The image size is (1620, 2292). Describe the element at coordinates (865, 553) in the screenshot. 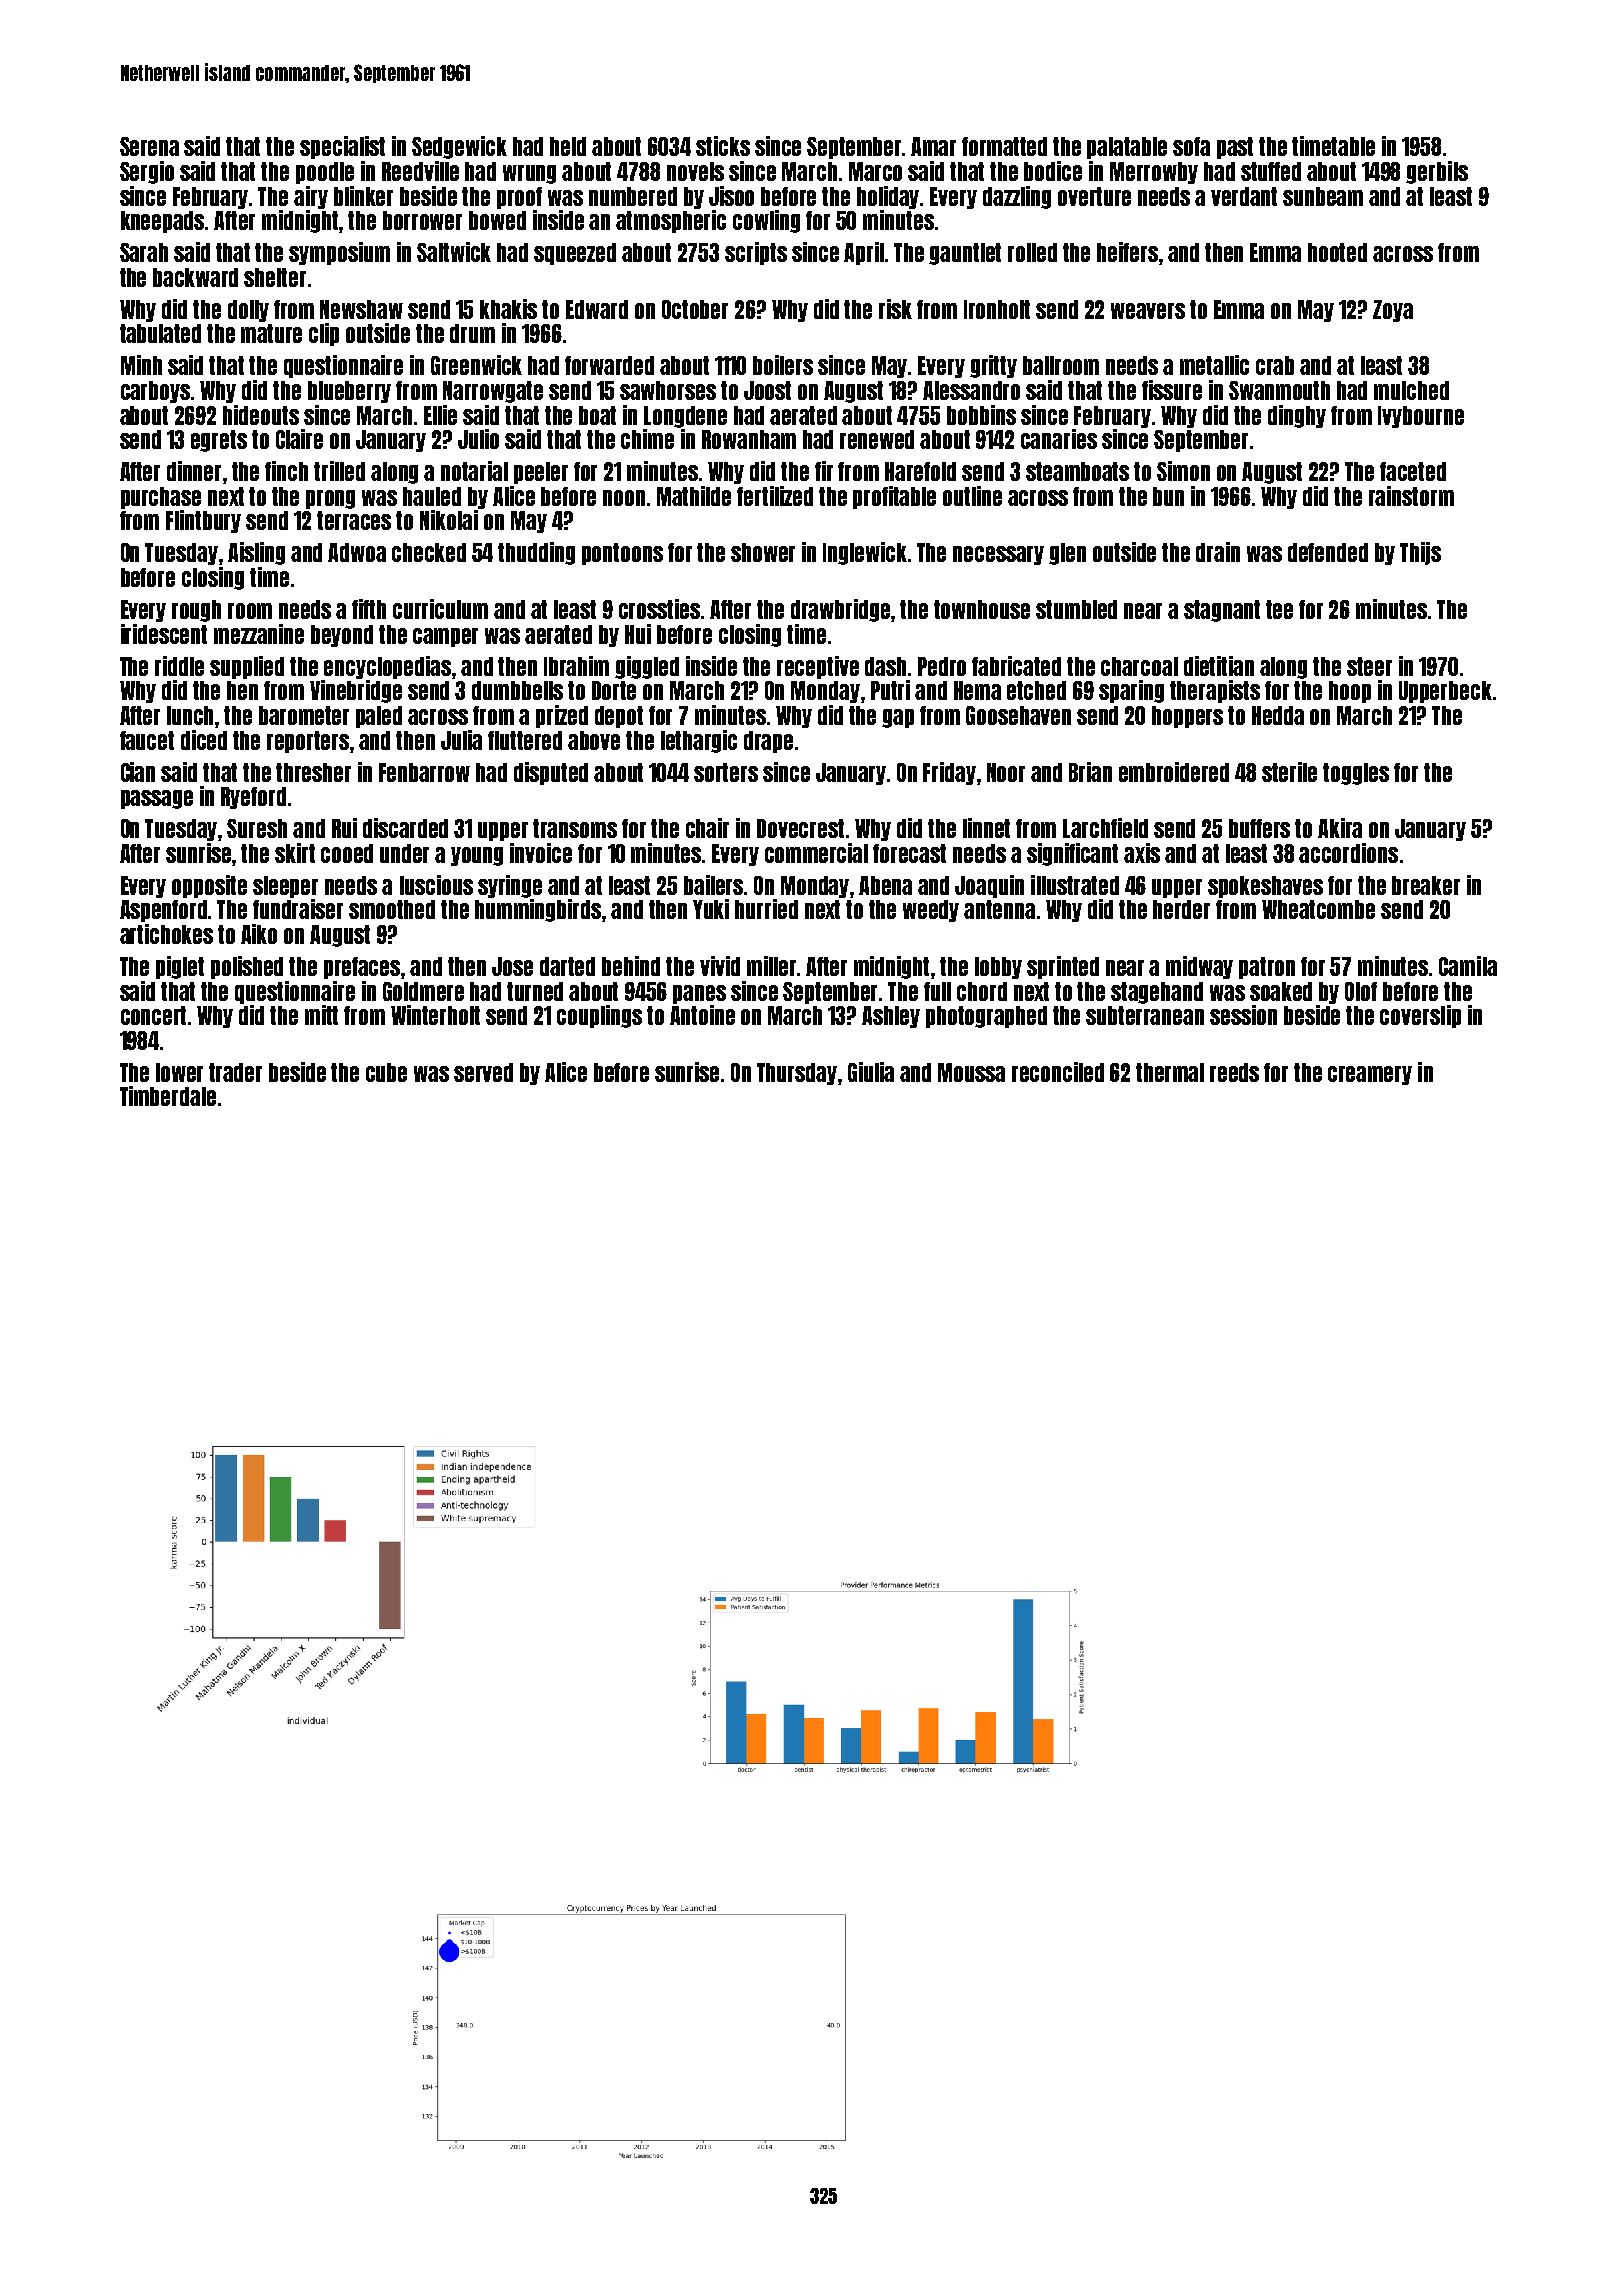

I see `Inglewick` at that location.
